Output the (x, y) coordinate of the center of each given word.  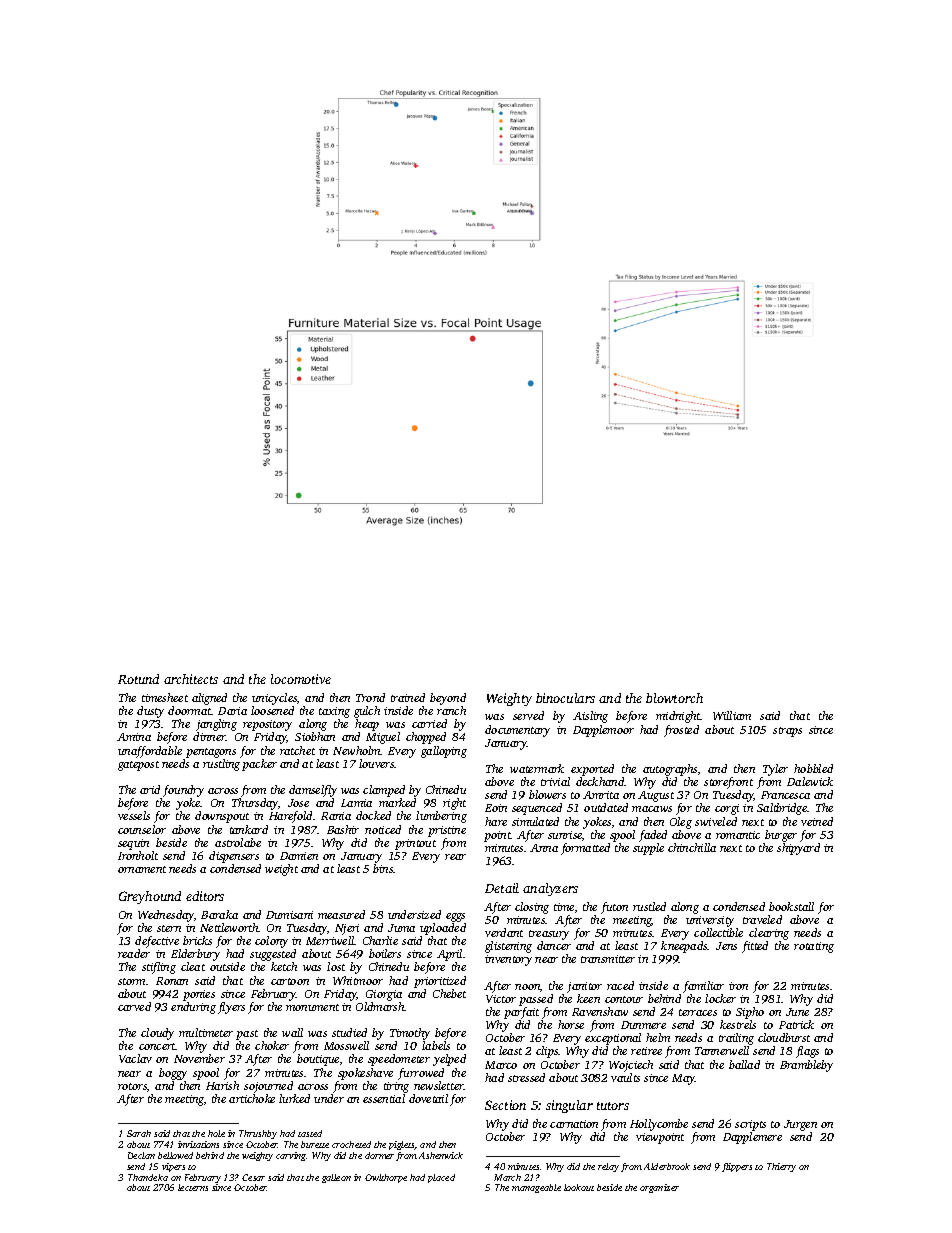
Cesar (253, 1177)
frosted (681, 731)
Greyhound (150, 897)
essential (384, 1098)
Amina (134, 737)
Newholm (357, 750)
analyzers (550, 889)
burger (781, 836)
